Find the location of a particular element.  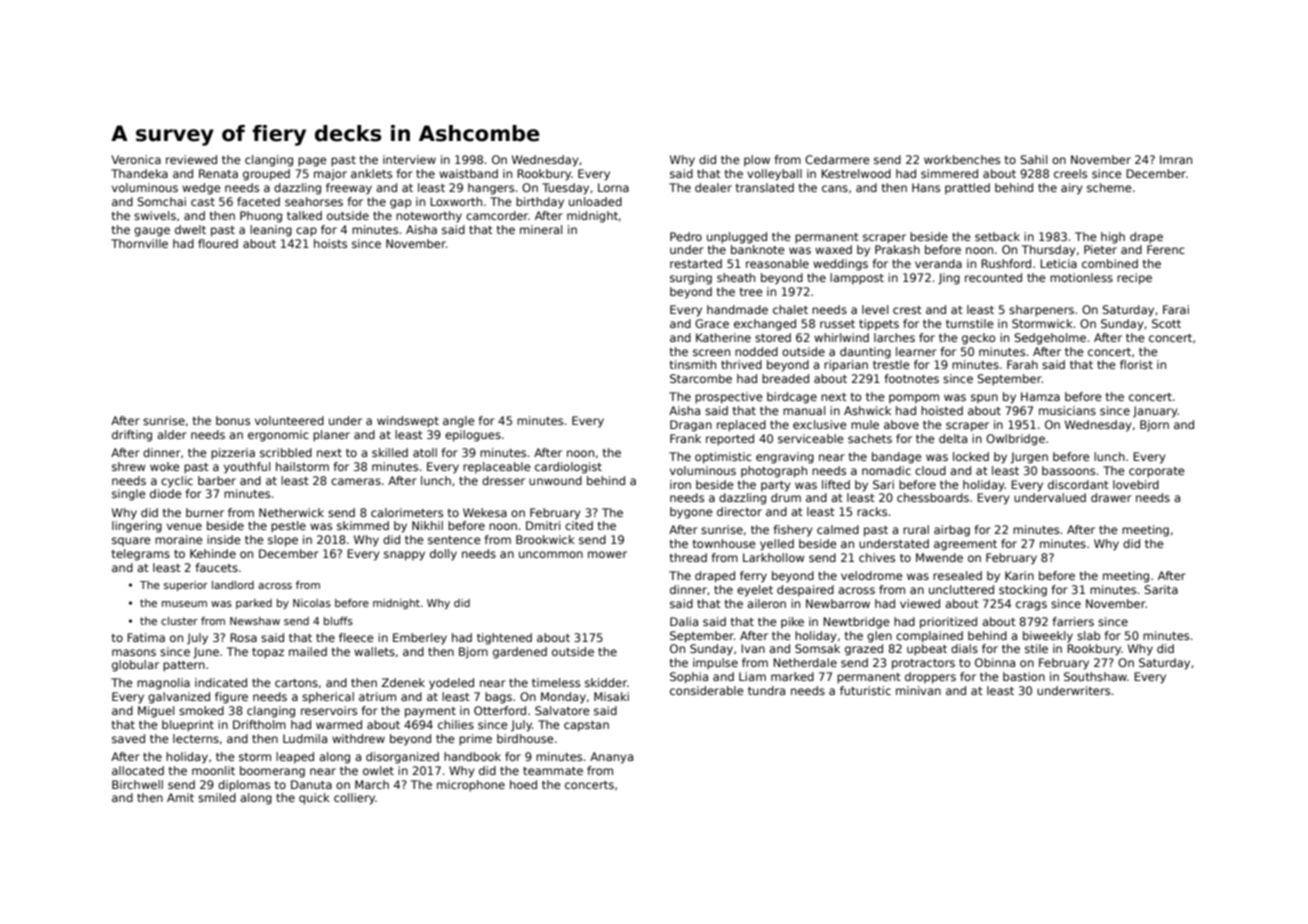

optimistic is located at coordinates (723, 458).
